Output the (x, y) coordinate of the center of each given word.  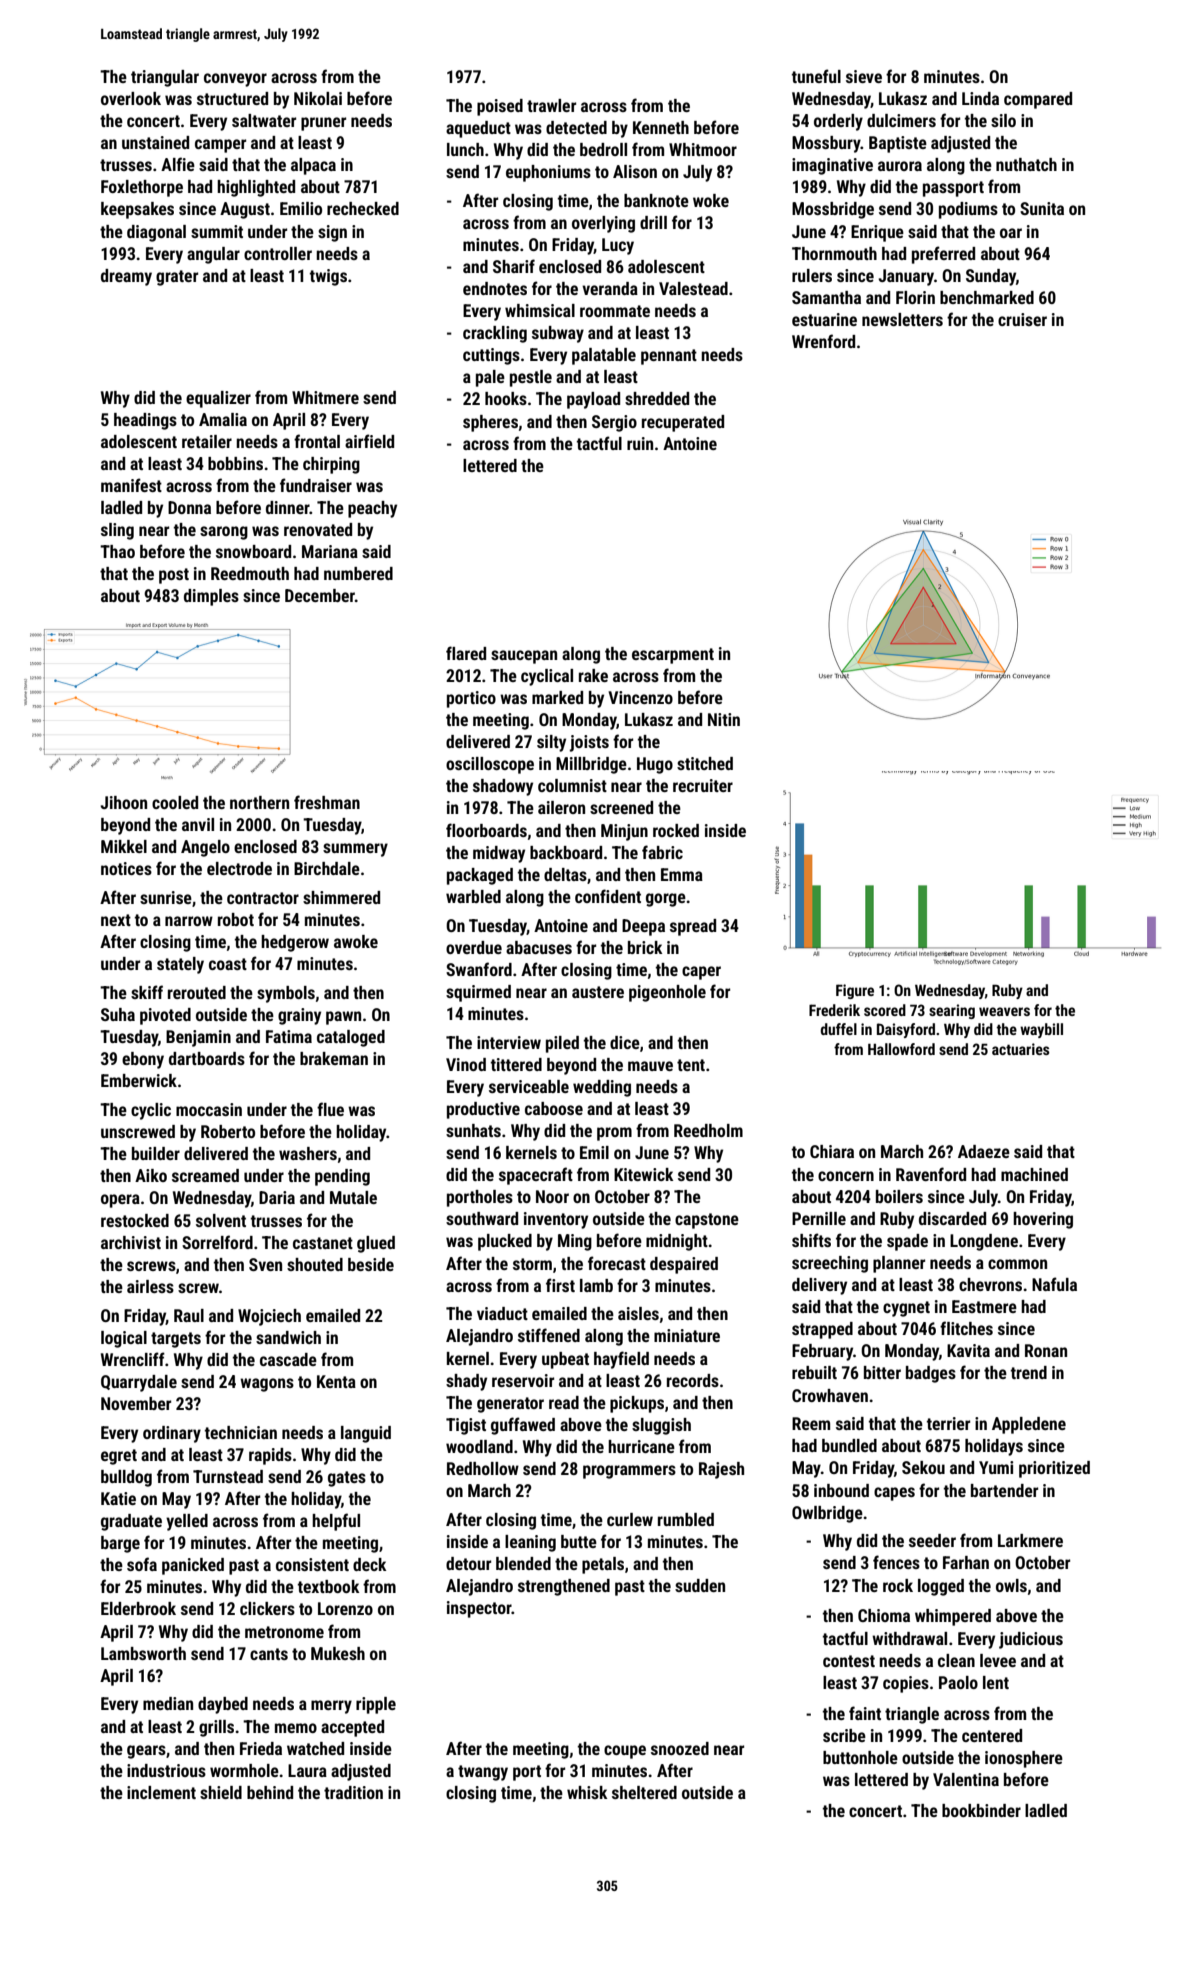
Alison (635, 171)
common (1017, 1264)
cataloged (351, 1038)
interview (509, 1042)
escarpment (673, 656)
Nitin (724, 719)
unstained (155, 142)
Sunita (1042, 208)
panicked (193, 1566)
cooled (175, 802)
